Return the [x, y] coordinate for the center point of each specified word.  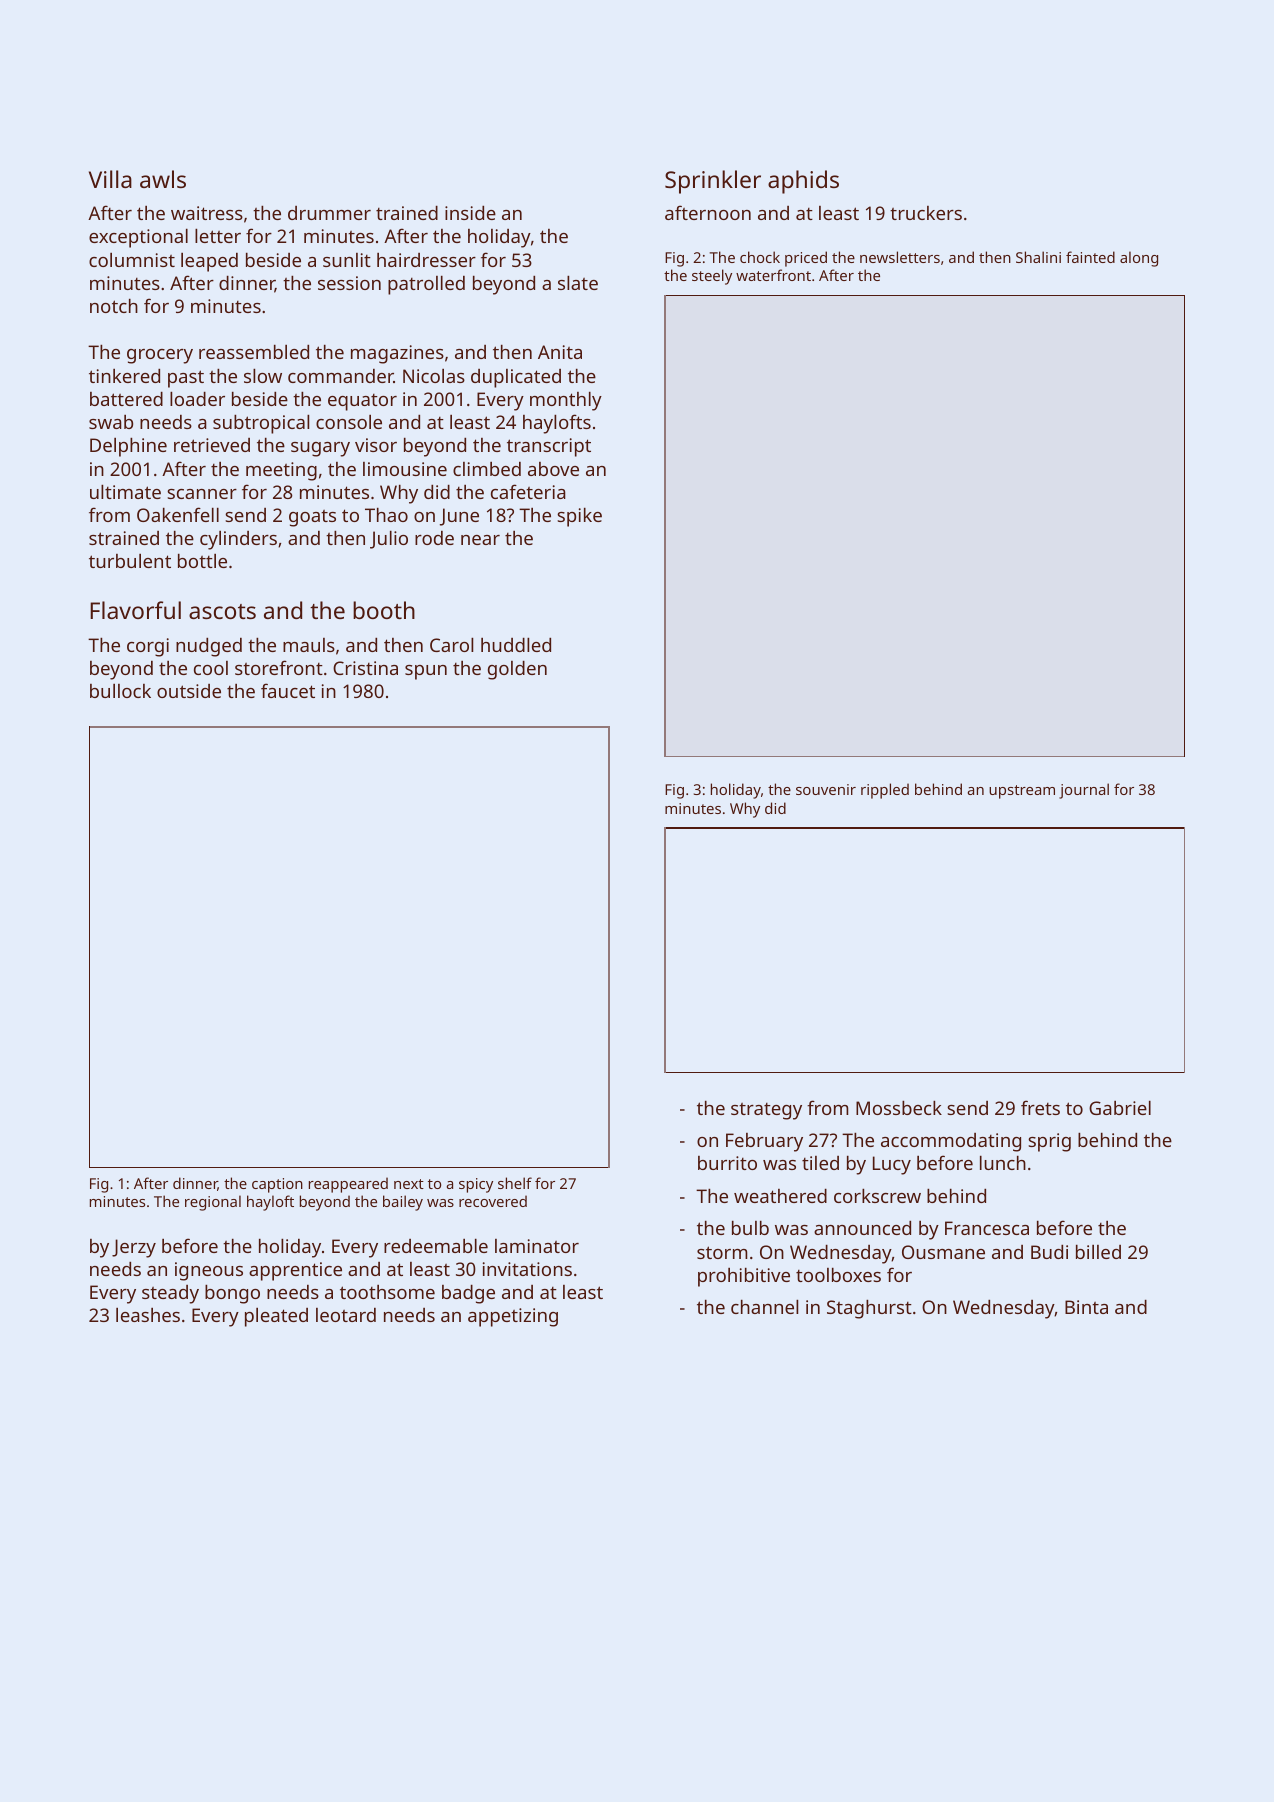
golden [517, 670]
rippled [885, 791]
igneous [209, 1271]
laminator [537, 1246]
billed [1098, 1252]
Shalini [1038, 257]
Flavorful [135, 610]
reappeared [348, 1185]
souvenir [826, 789]
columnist [132, 260]
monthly [566, 401]
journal [1084, 791]
